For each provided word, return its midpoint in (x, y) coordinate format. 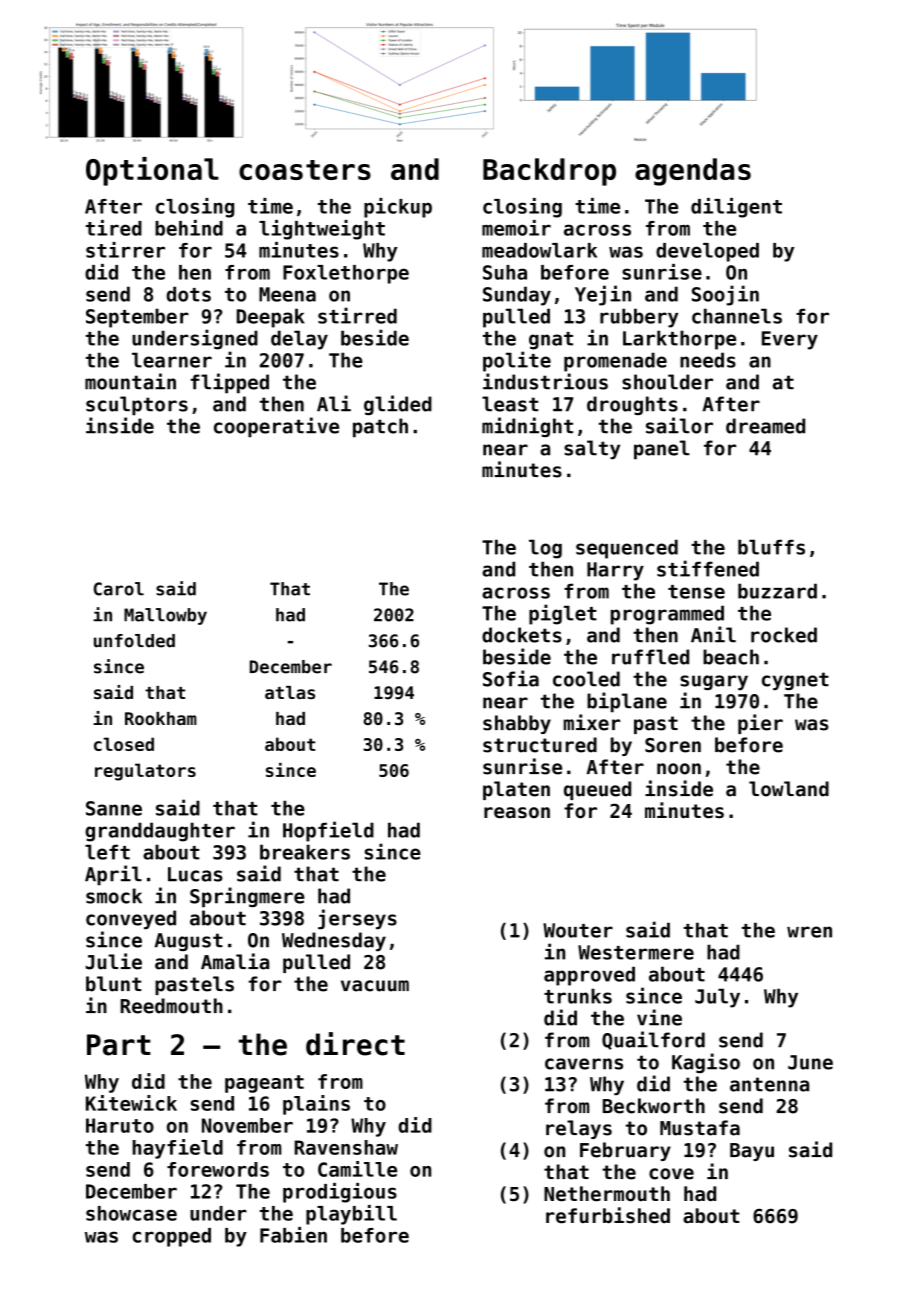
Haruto (120, 1125)
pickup (398, 208)
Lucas (195, 874)
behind (189, 228)
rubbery (639, 318)
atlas (290, 692)
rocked (784, 635)
